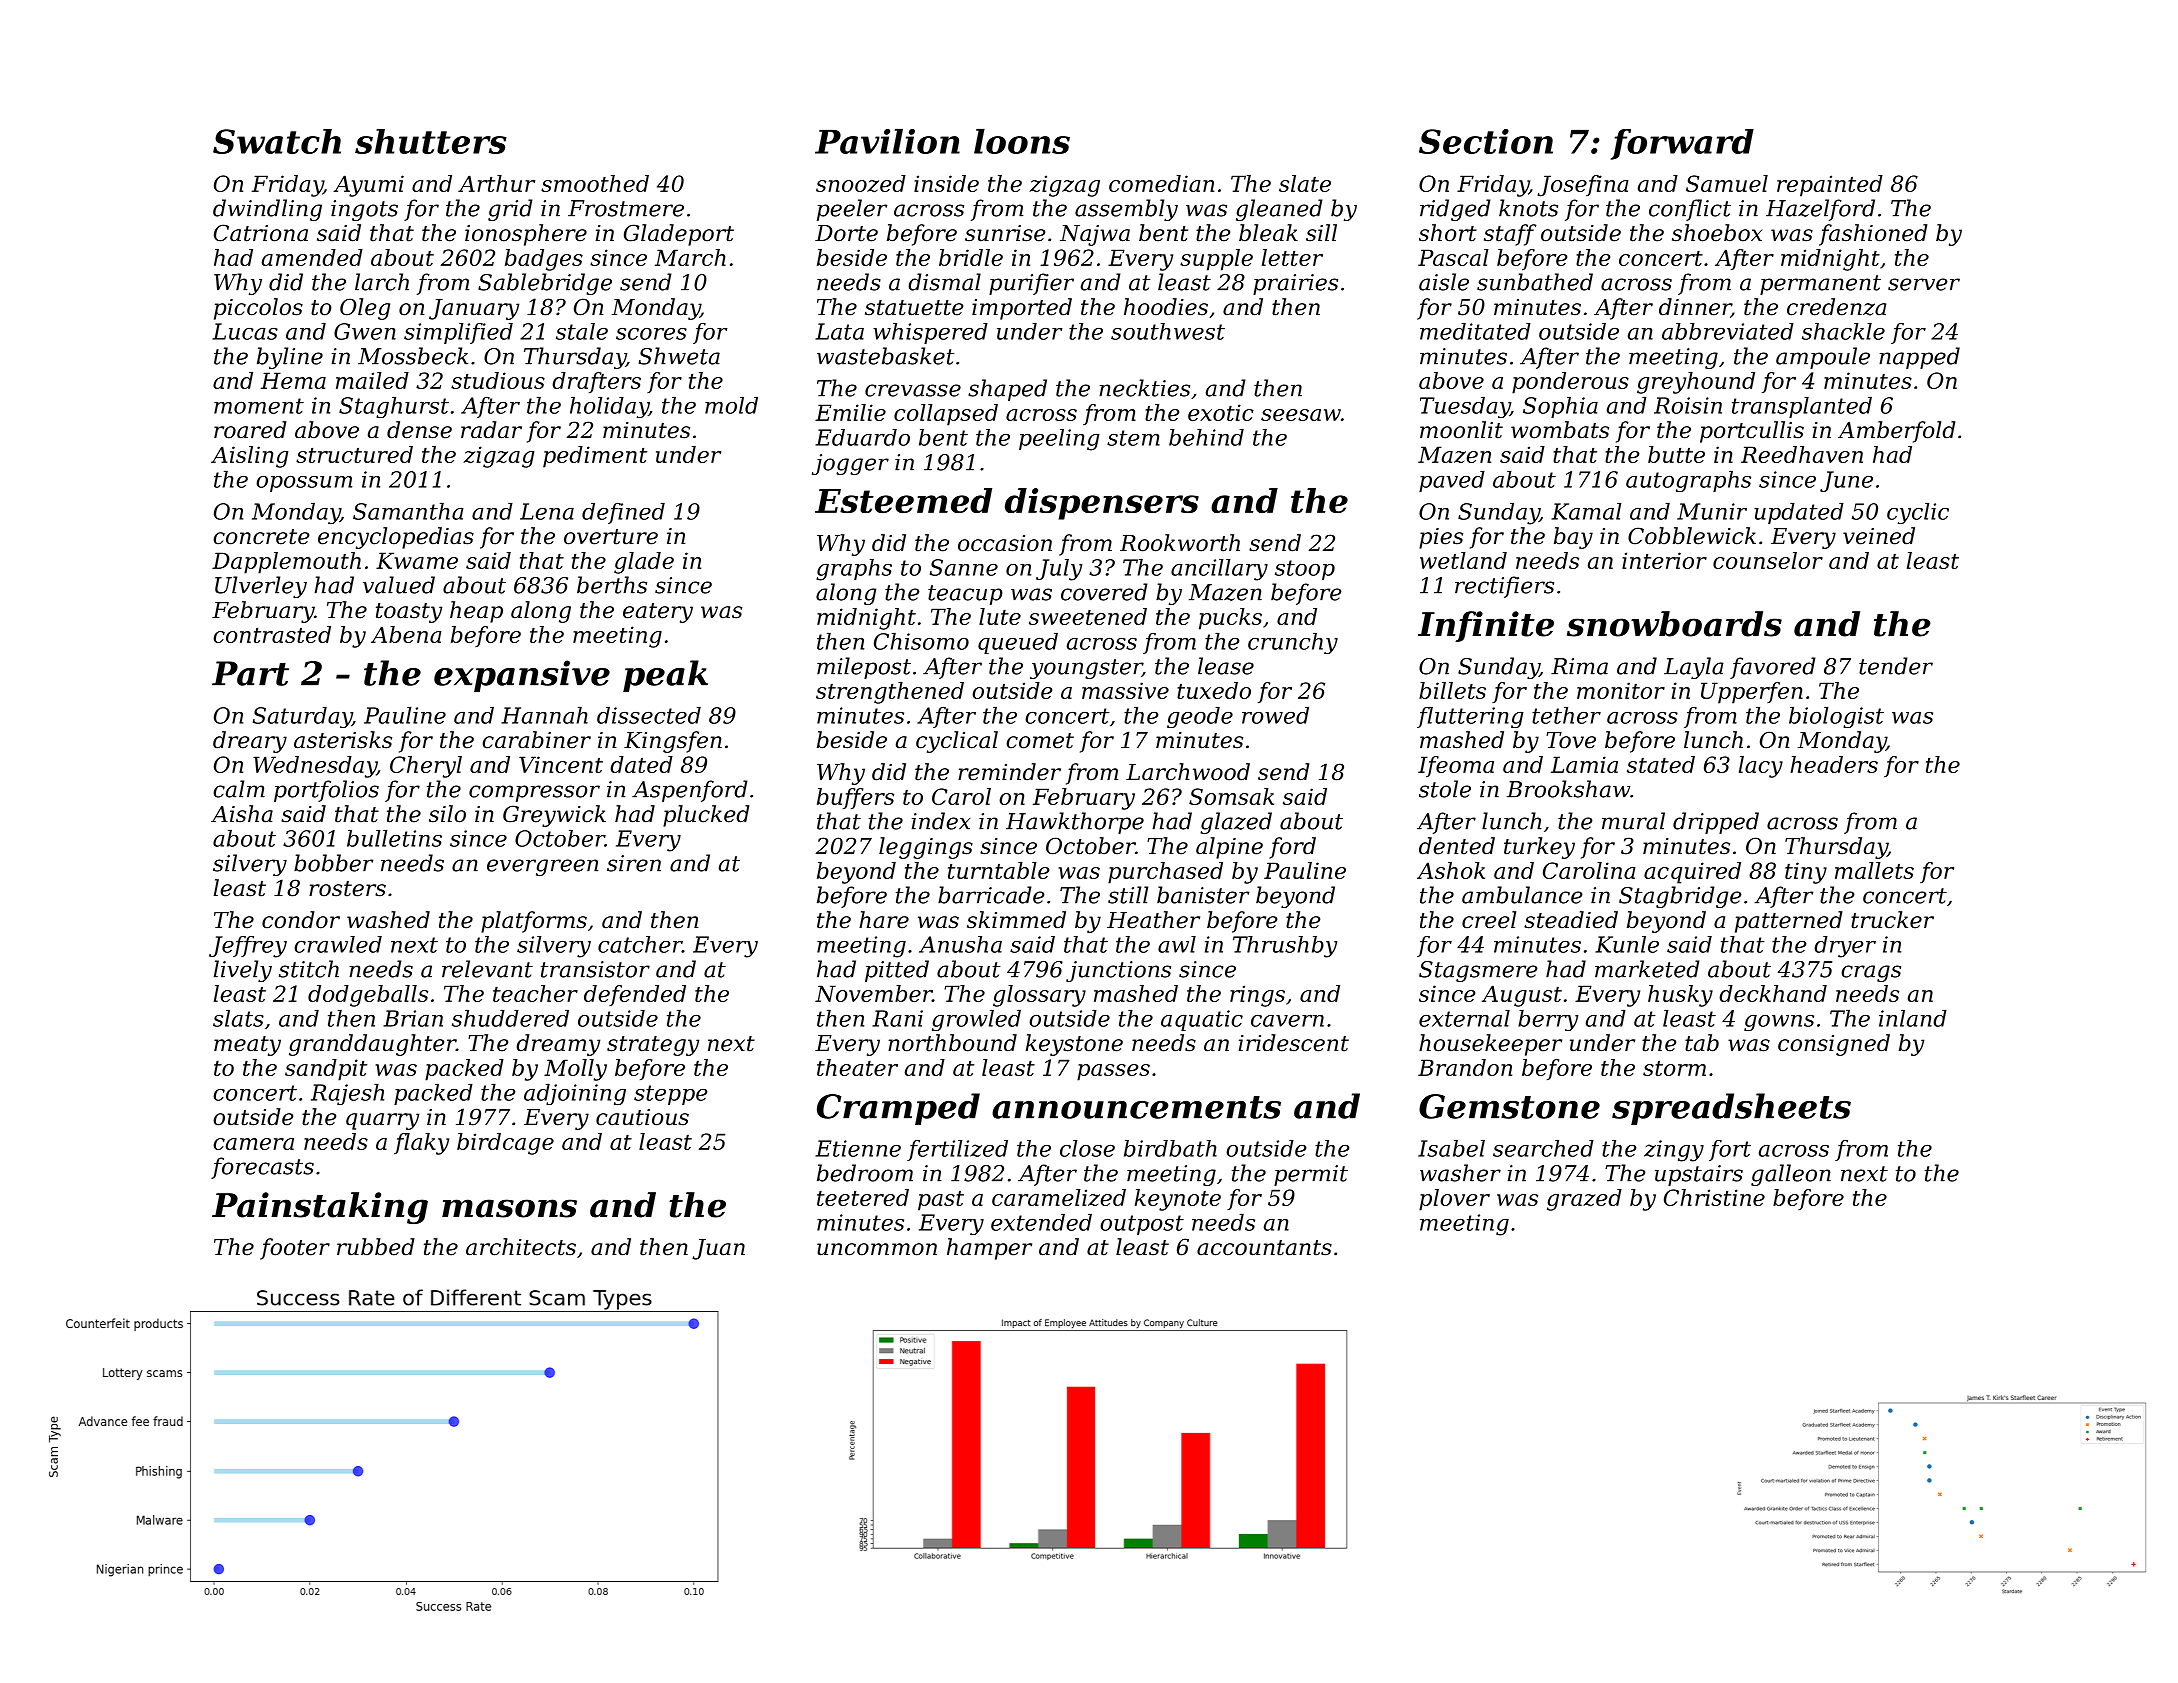 Image resolution: width=2178 pixels, height=1683 pixels. What do you see at coordinates (946, 415) in the document?
I see `collapsed` at bounding box center [946, 415].
